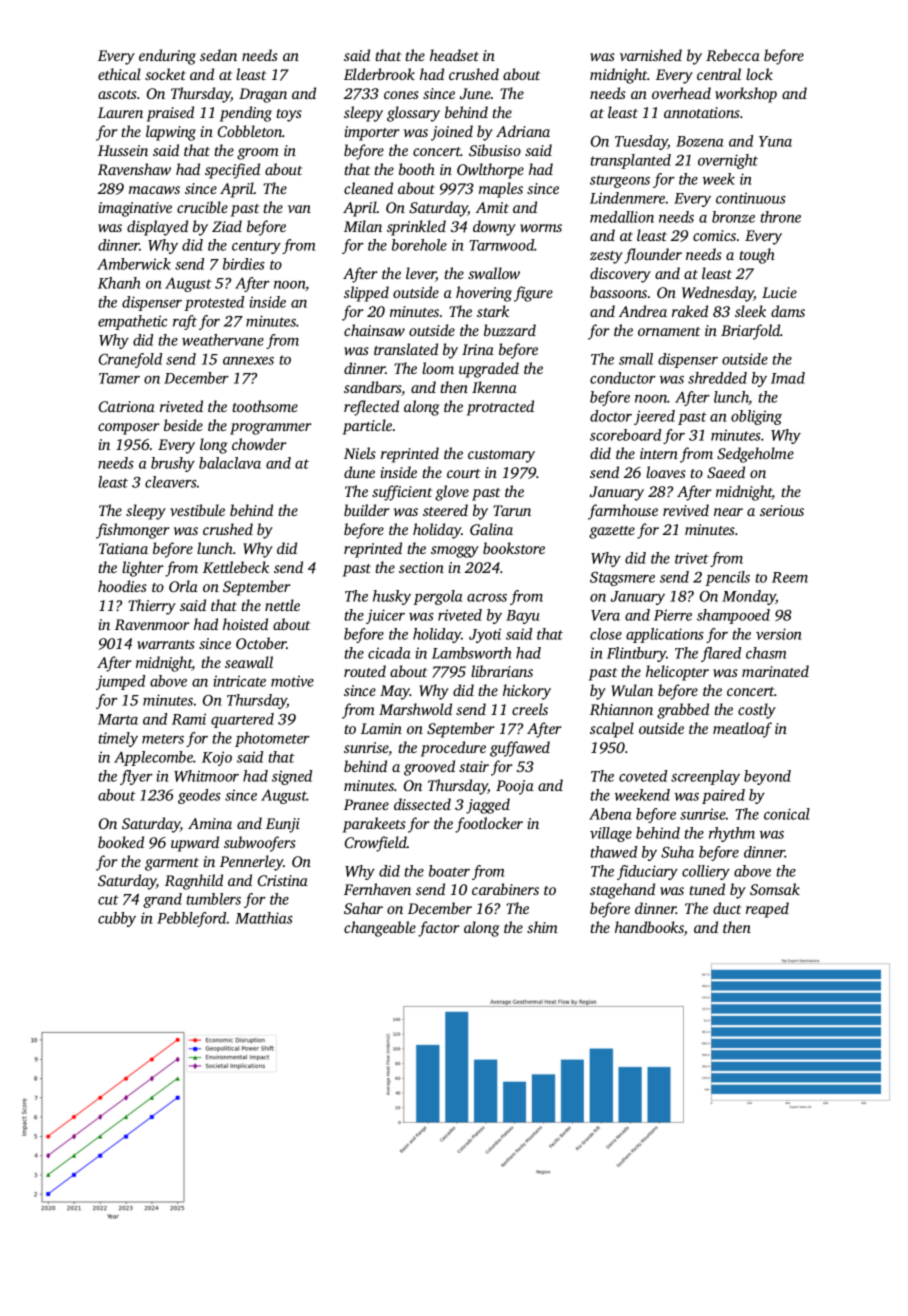  What do you see at coordinates (199, 796) in the image?
I see `geodes` at bounding box center [199, 796].
